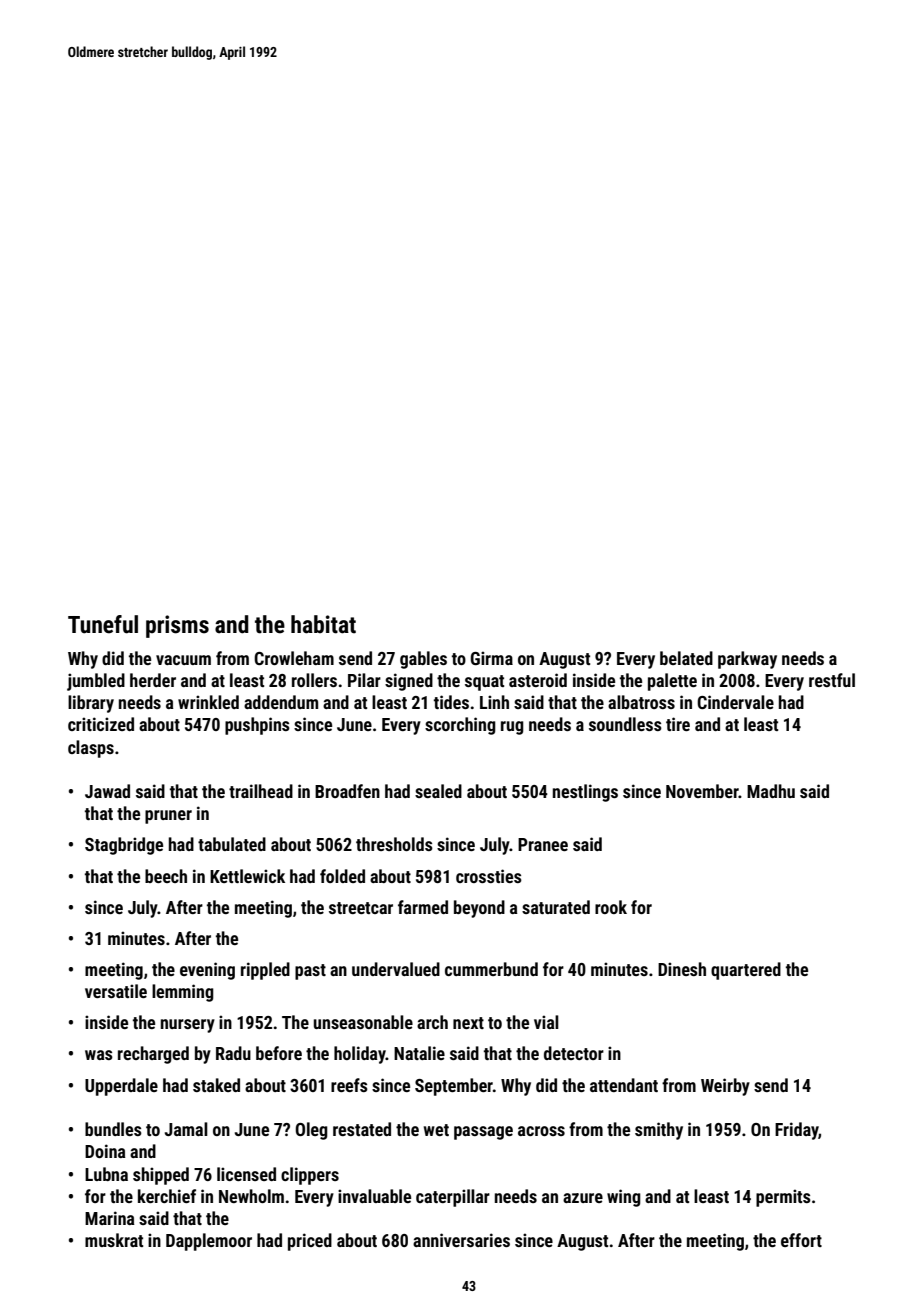 The width and height of the screenshot is (924, 1314). What do you see at coordinates (747, 660) in the screenshot?
I see `parkway` at bounding box center [747, 660].
